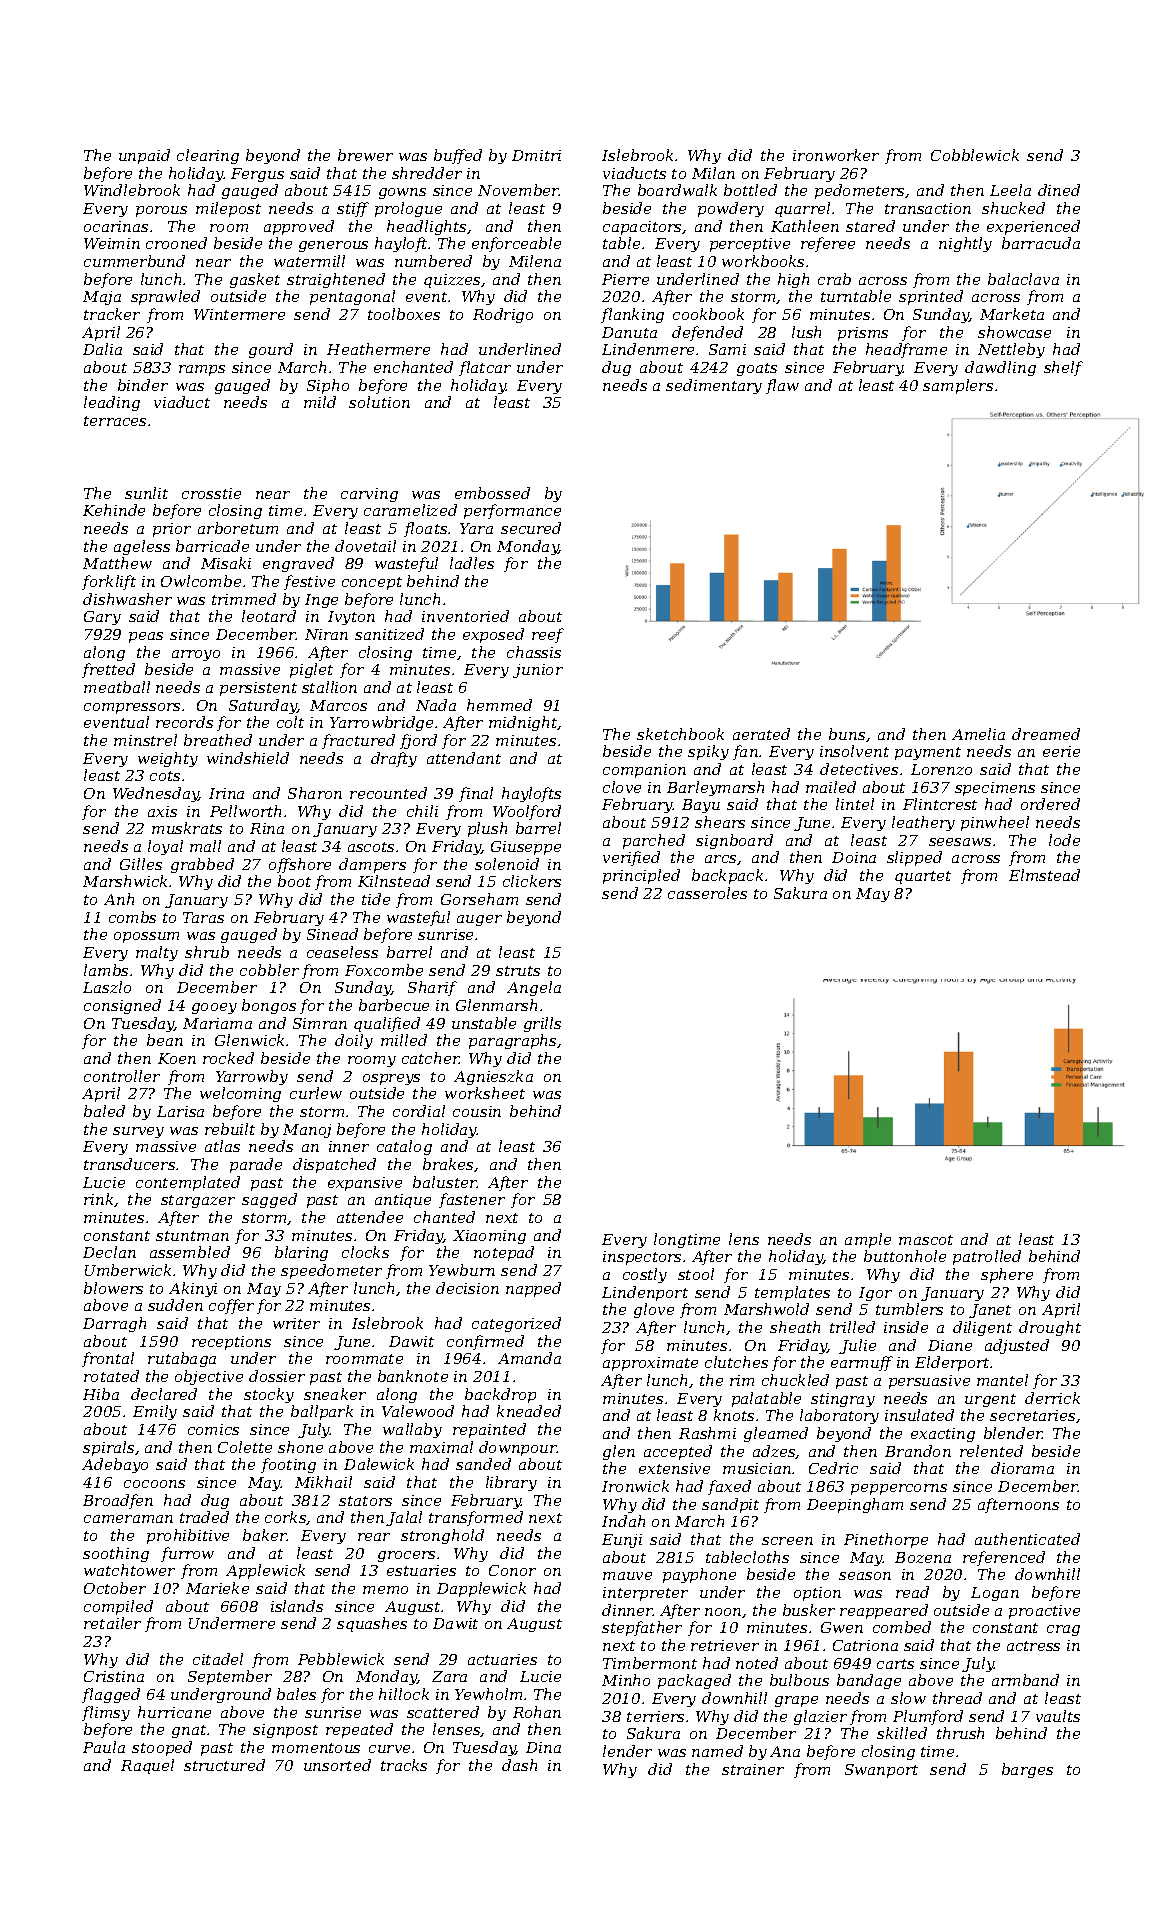 The image size is (1165, 1919). Describe the element at coordinates (224, 1765) in the screenshot. I see `structured` at that location.
